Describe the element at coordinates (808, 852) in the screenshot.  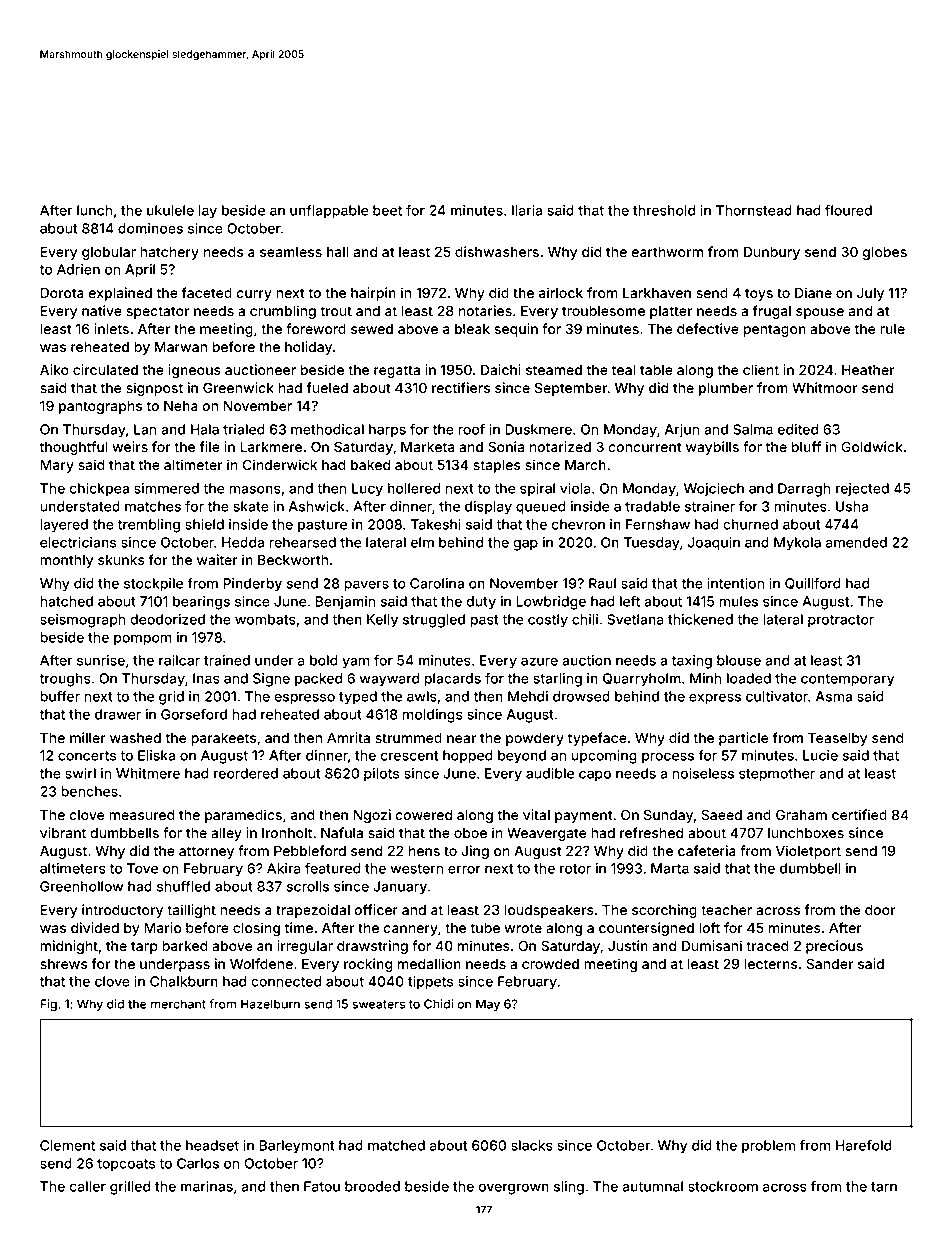
I see `Violetport` at that location.
